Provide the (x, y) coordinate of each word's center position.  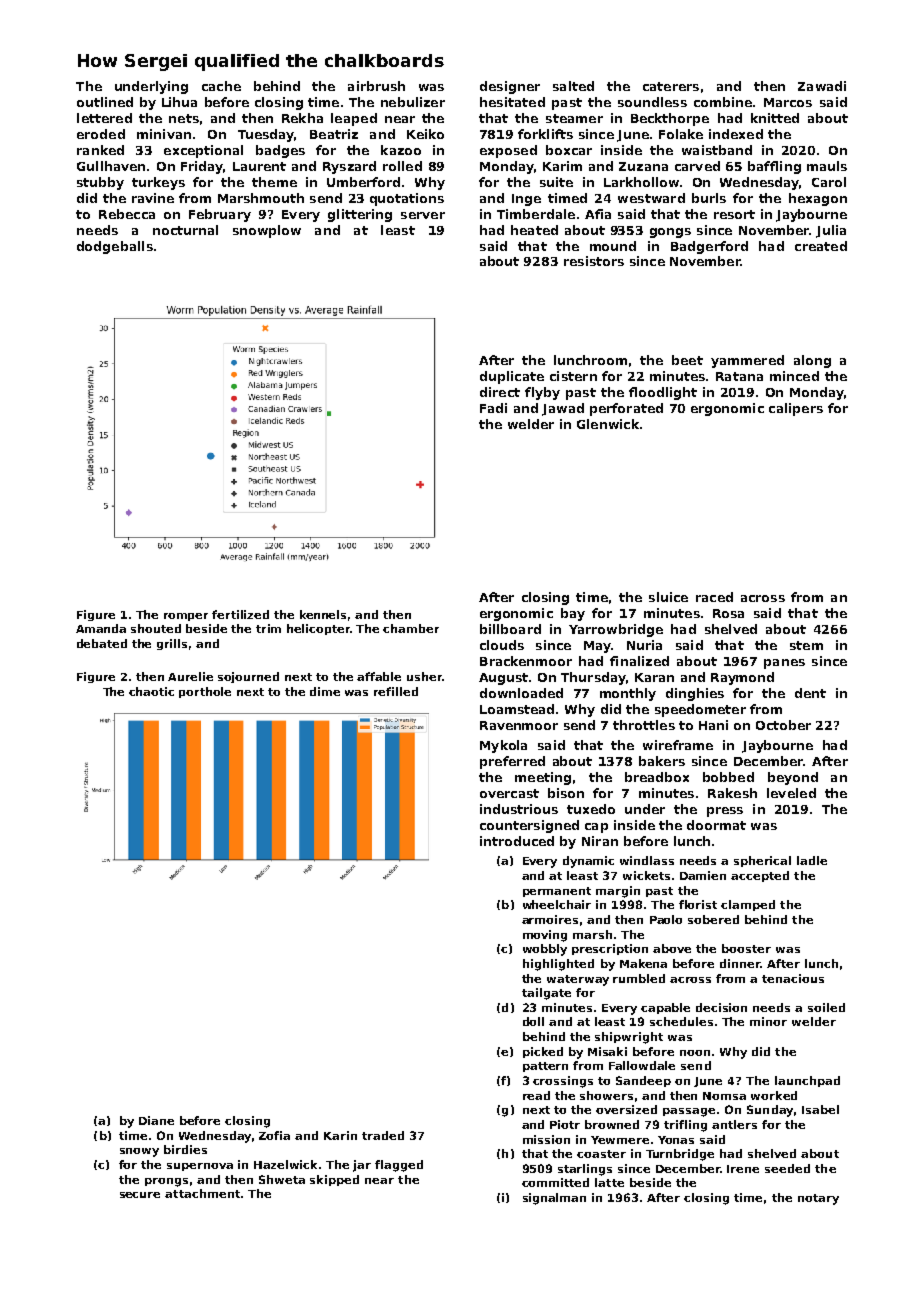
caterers (671, 86)
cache (221, 86)
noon (695, 1053)
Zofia (274, 1135)
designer (510, 87)
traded (383, 1135)
